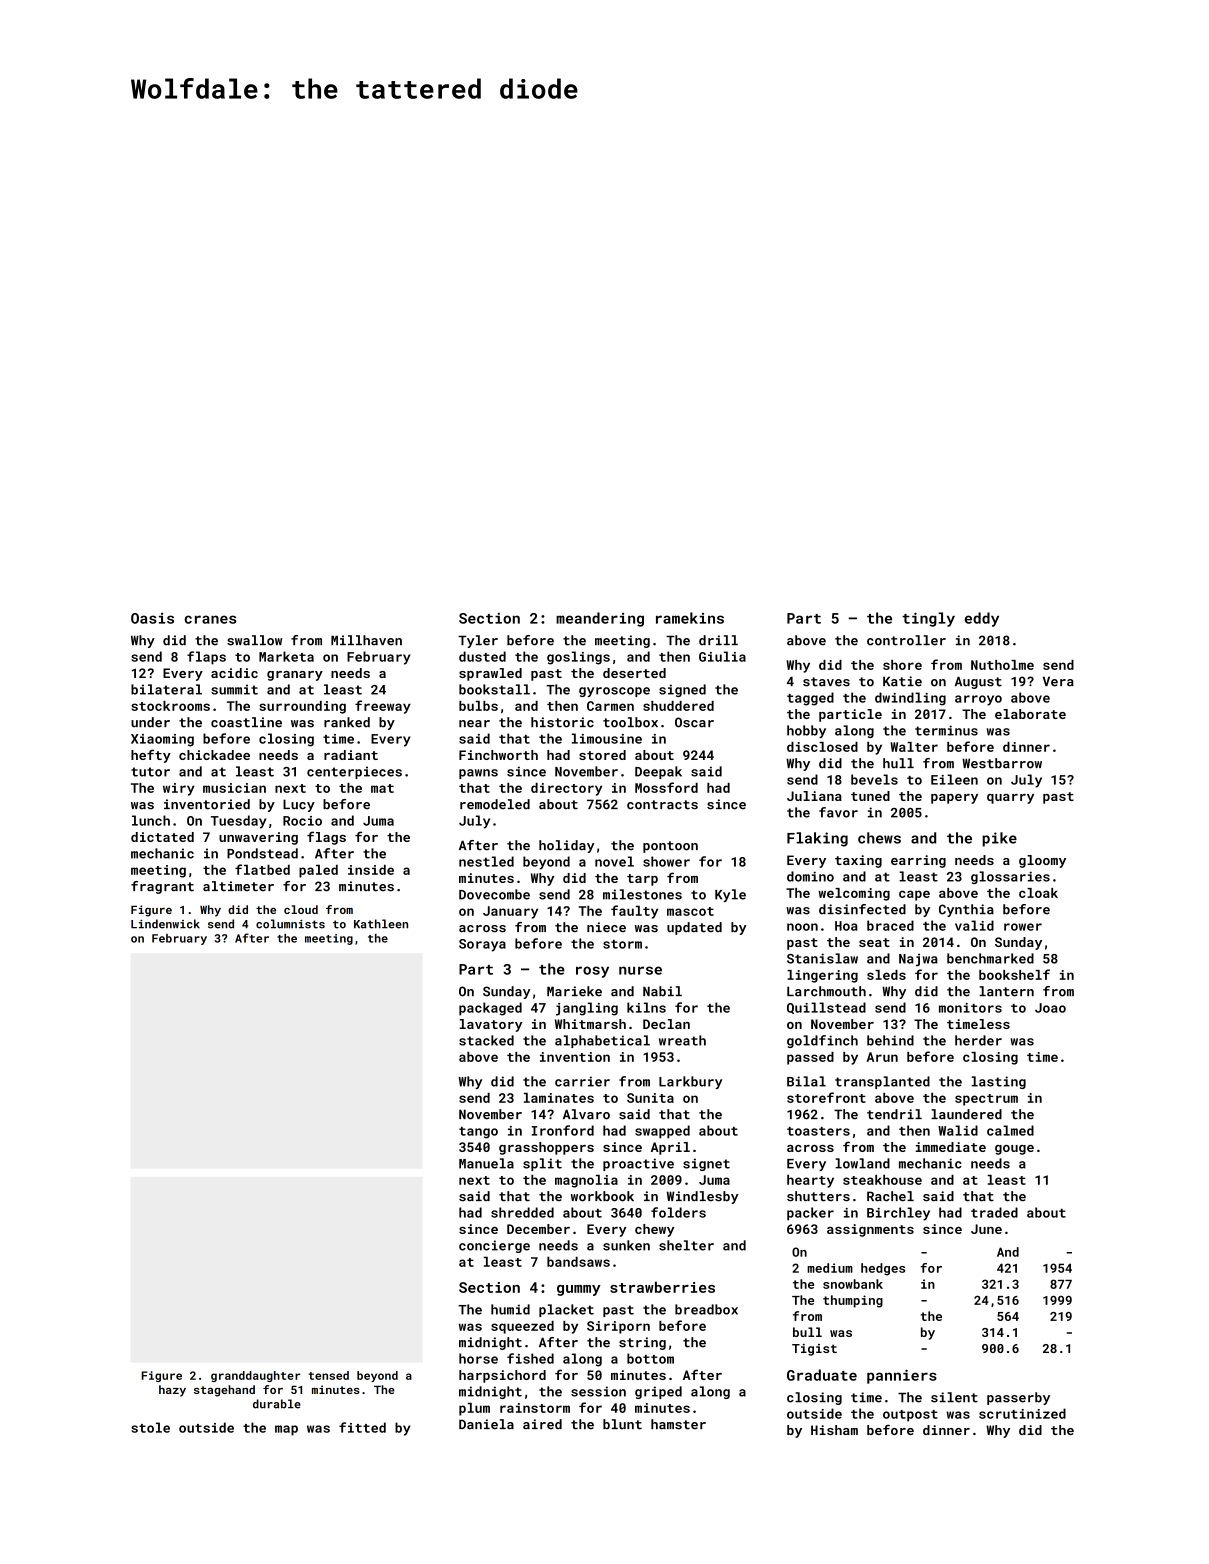 This page has height=1564, width=1209. Describe the element at coordinates (478, 1358) in the page. I see `horse` at that location.
